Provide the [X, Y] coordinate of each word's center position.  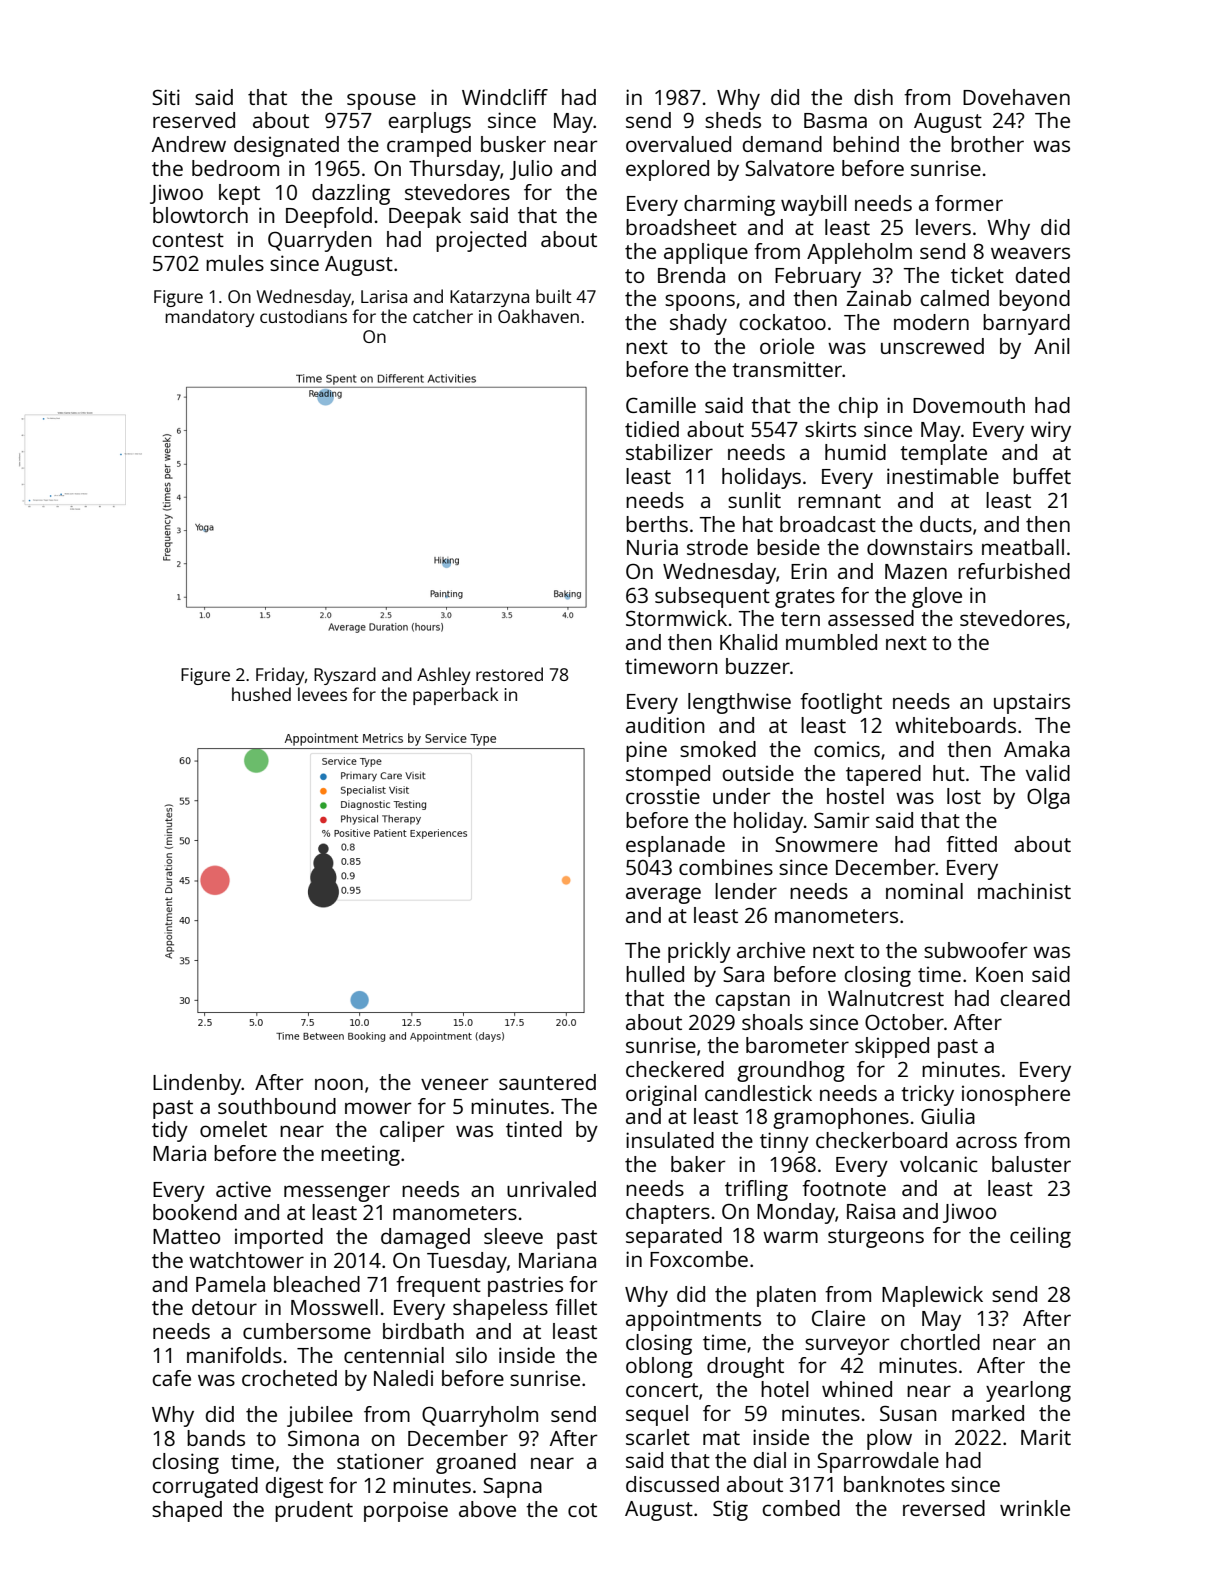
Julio [531, 170]
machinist [1024, 891]
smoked [718, 749]
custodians [303, 316]
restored [509, 674]
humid [855, 452]
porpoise [406, 1511]
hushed [261, 694]
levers [943, 227]
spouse [381, 101]
